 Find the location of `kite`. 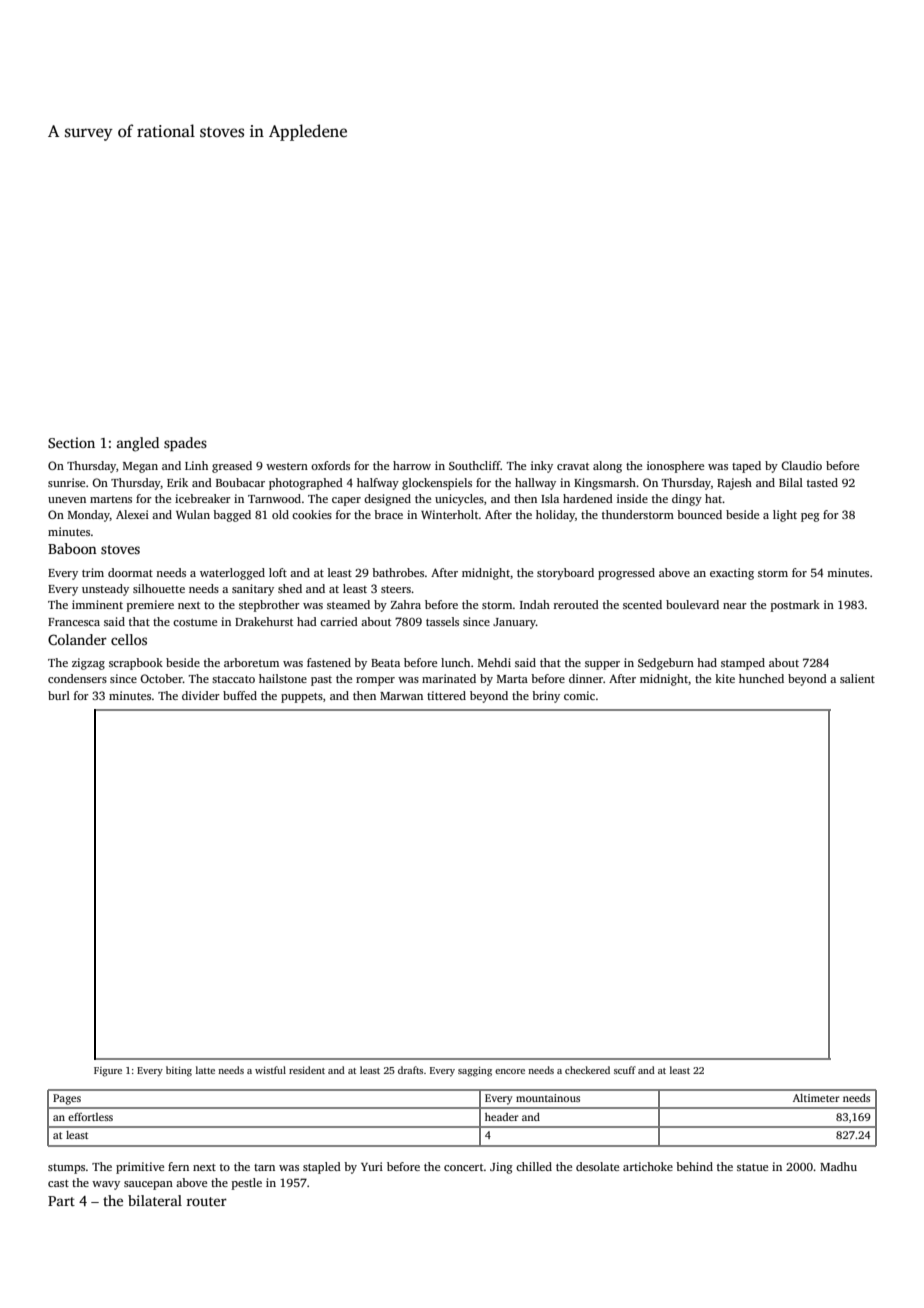

kite is located at coordinates (725, 678).
